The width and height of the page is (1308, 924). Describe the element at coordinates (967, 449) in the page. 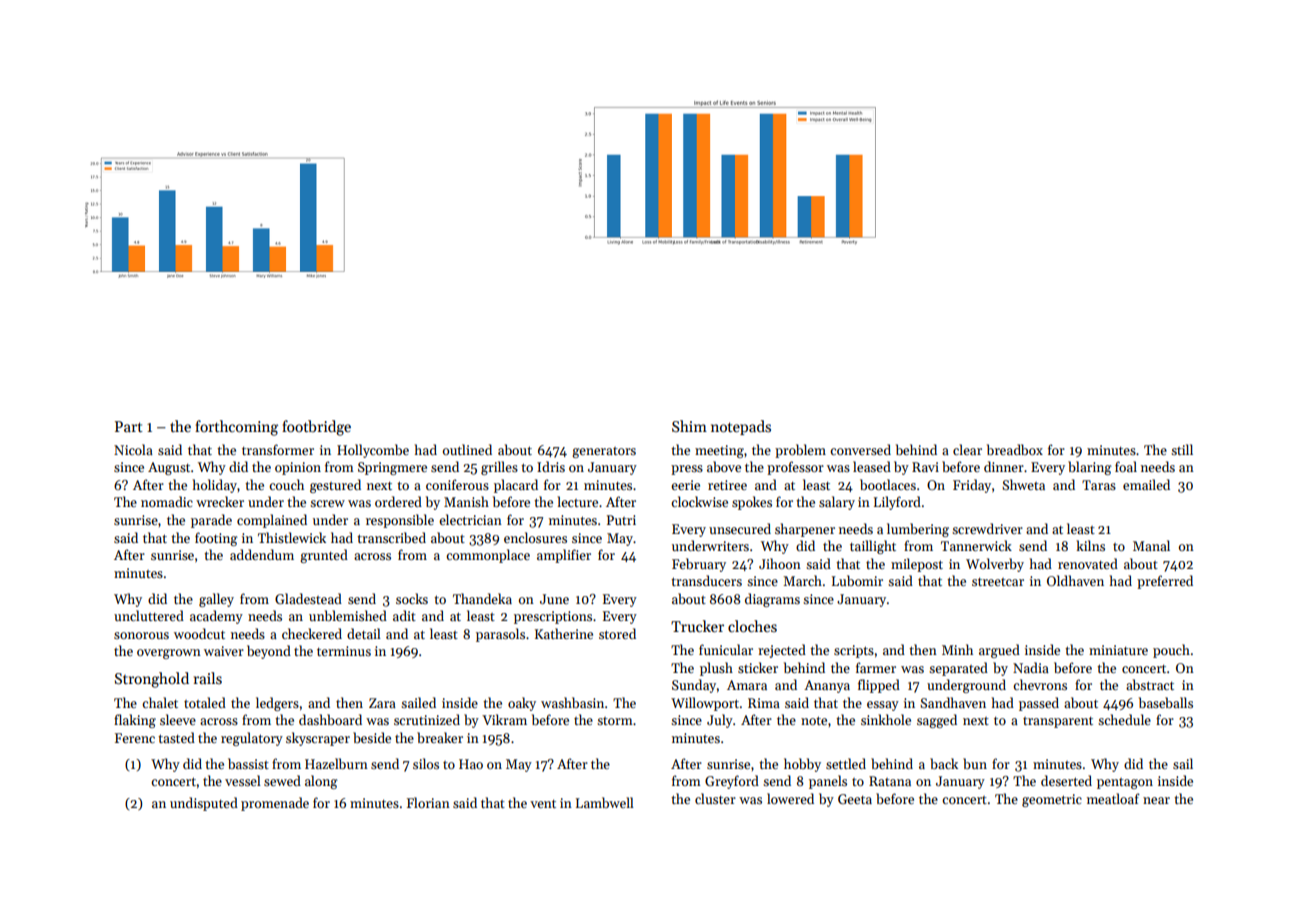

I see `clear` at that location.
